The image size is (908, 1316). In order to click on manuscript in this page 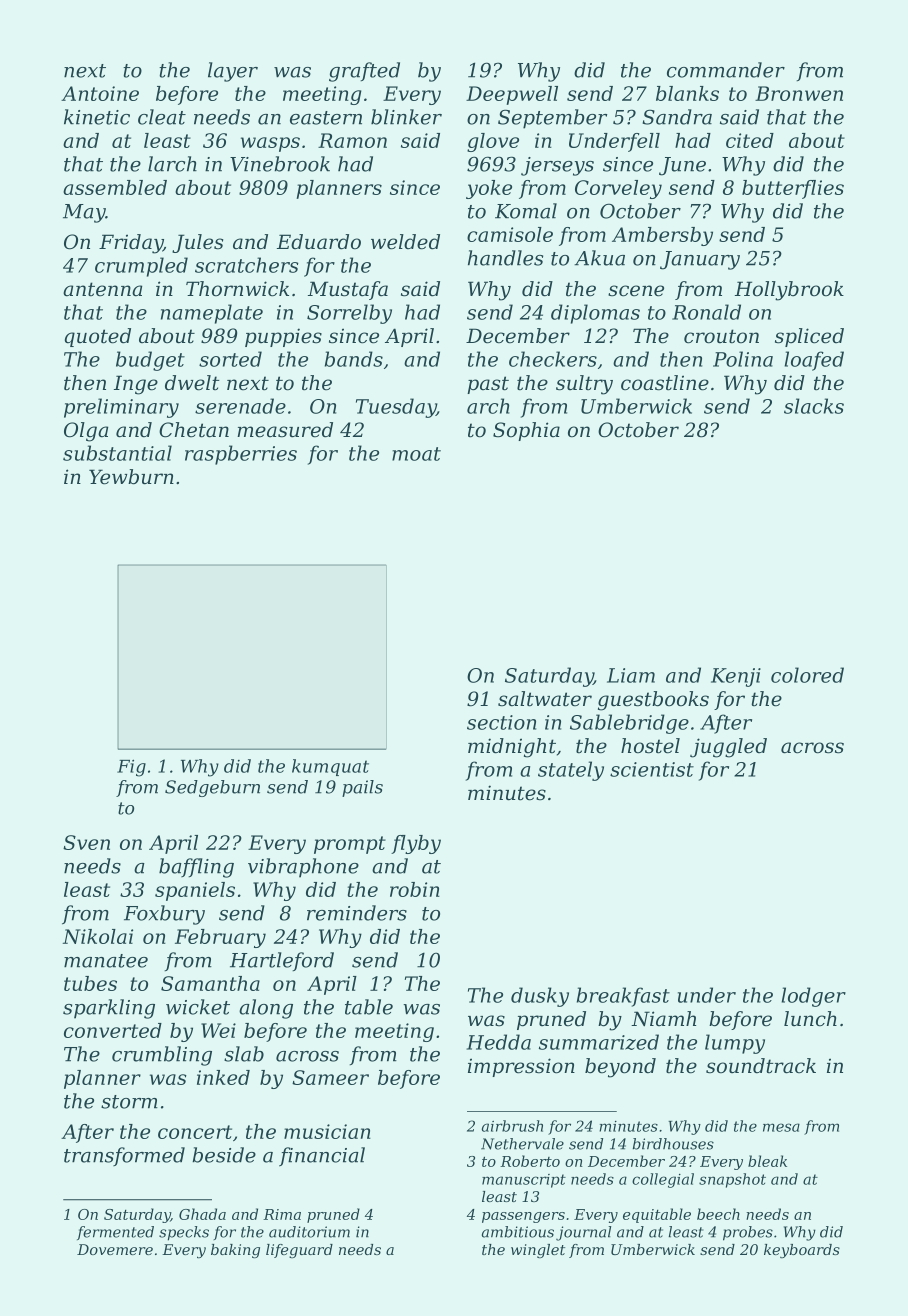, I will do `click(524, 1181)`.
